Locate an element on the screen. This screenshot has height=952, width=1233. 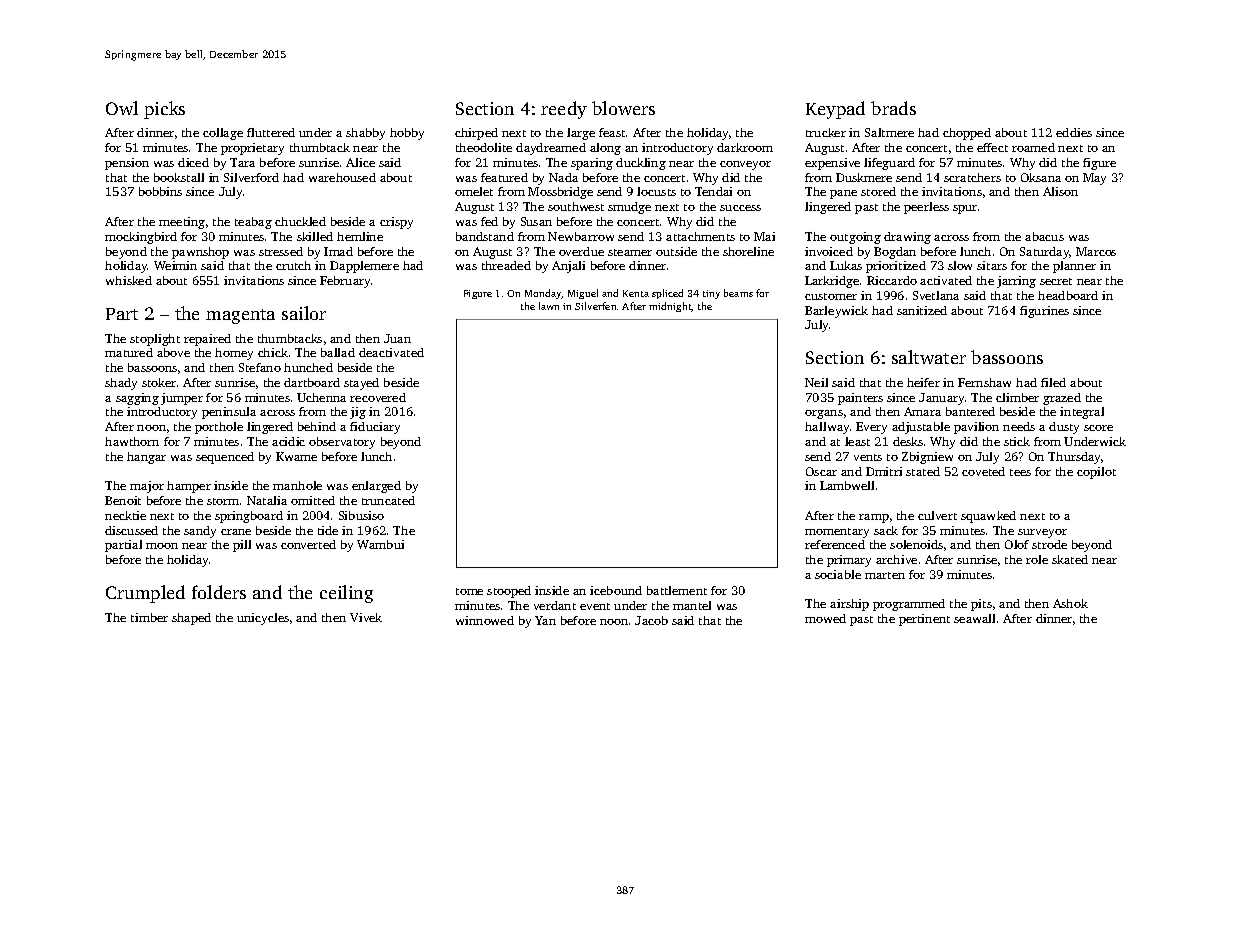
brads is located at coordinates (893, 108).
